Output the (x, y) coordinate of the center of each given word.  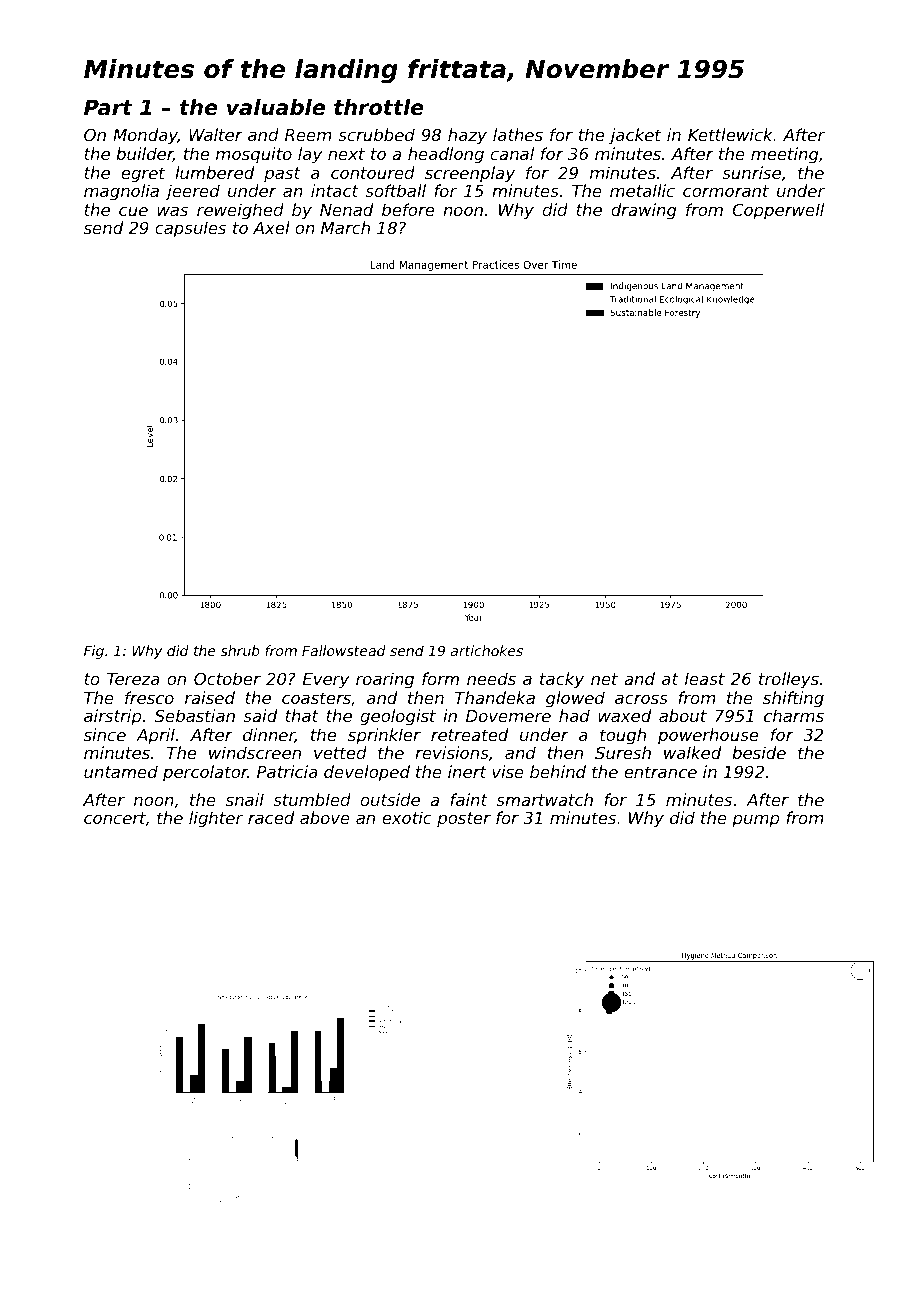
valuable (276, 107)
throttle (379, 107)
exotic (407, 817)
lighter (216, 819)
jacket (635, 136)
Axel (271, 227)
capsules (190, 229)
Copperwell (778, 211)
